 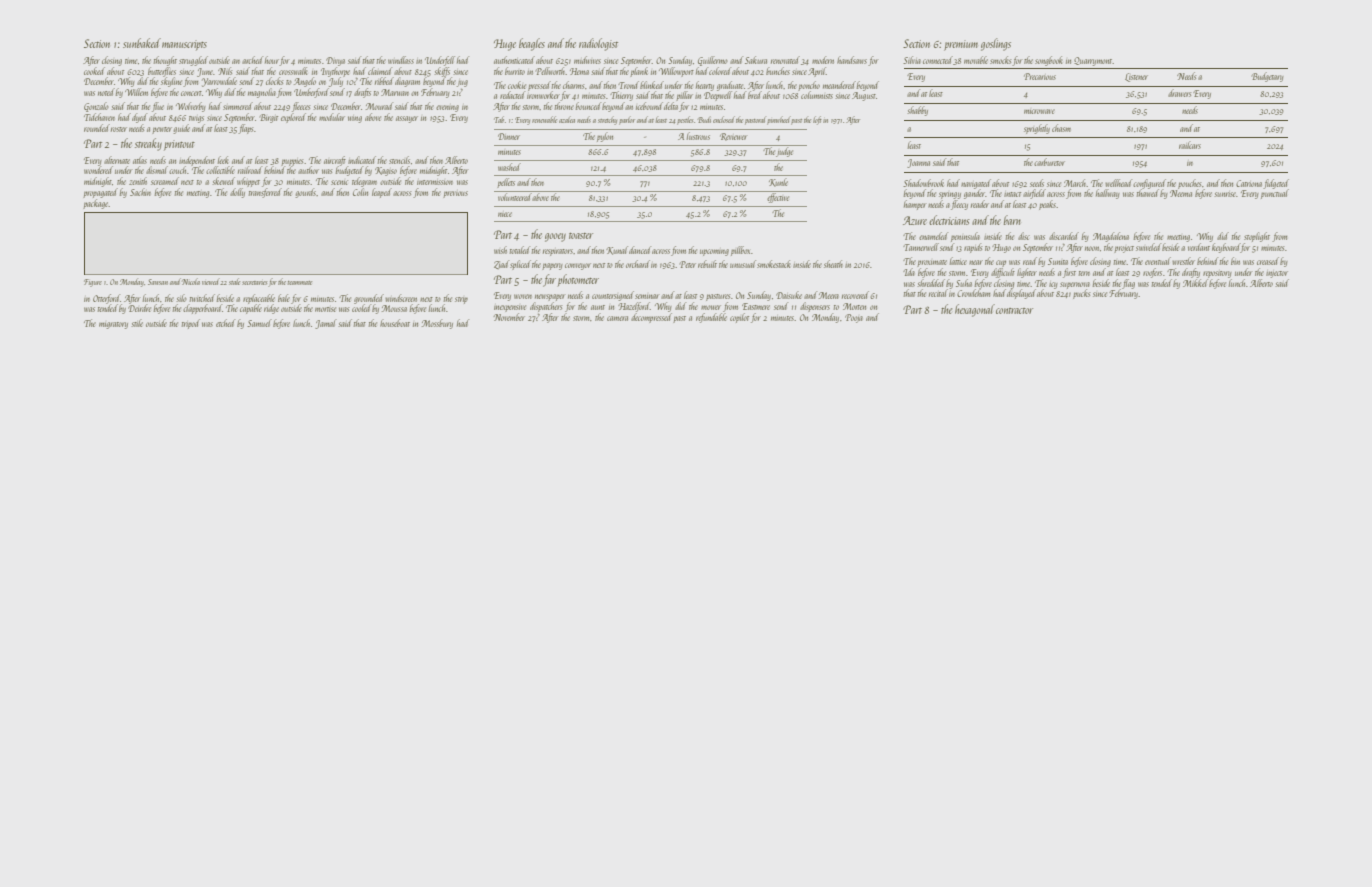 I want to click on barn, so click(x=1012, y=220).
